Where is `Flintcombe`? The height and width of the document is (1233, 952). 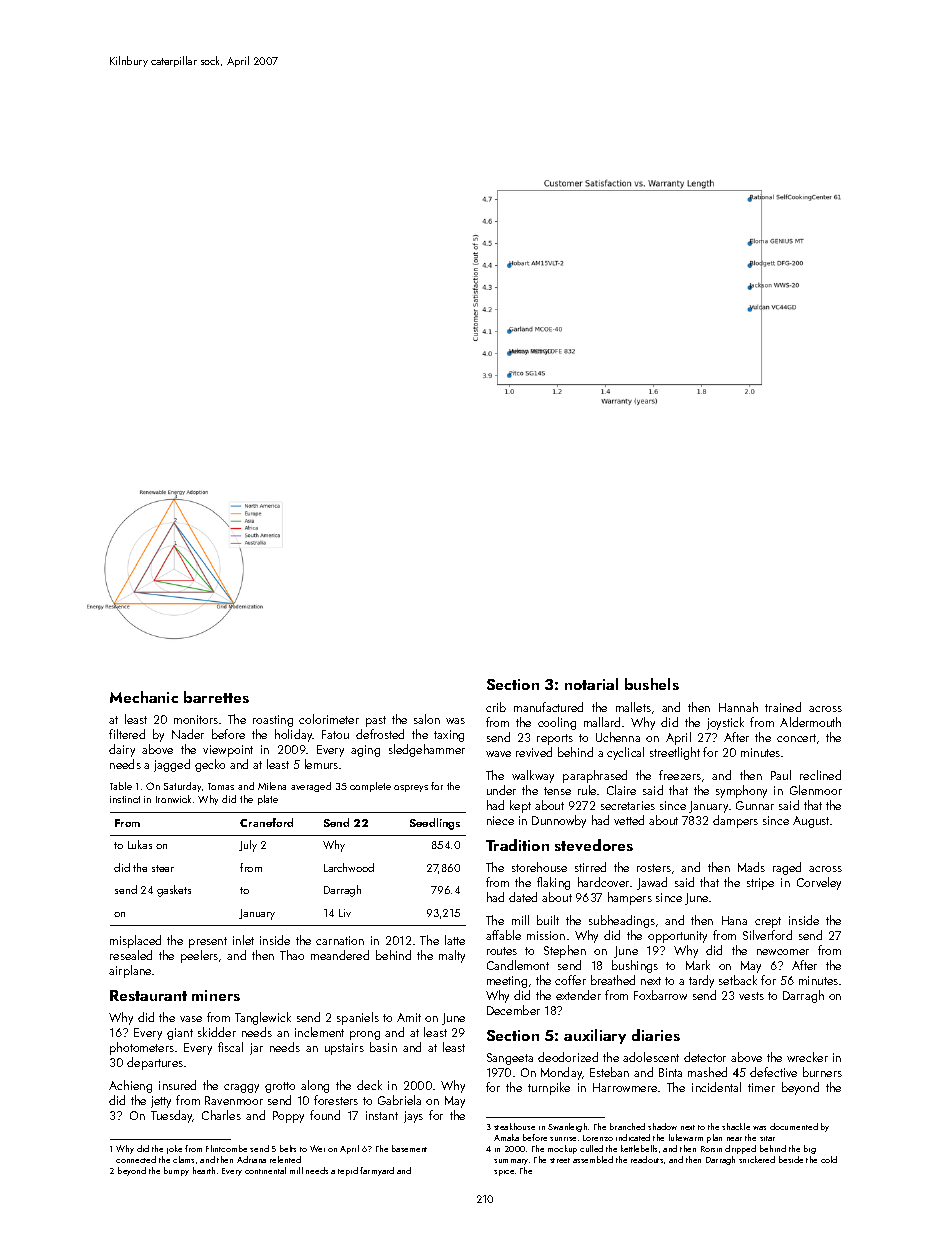 Flintcombe is located at coordinates (226, 1148).
